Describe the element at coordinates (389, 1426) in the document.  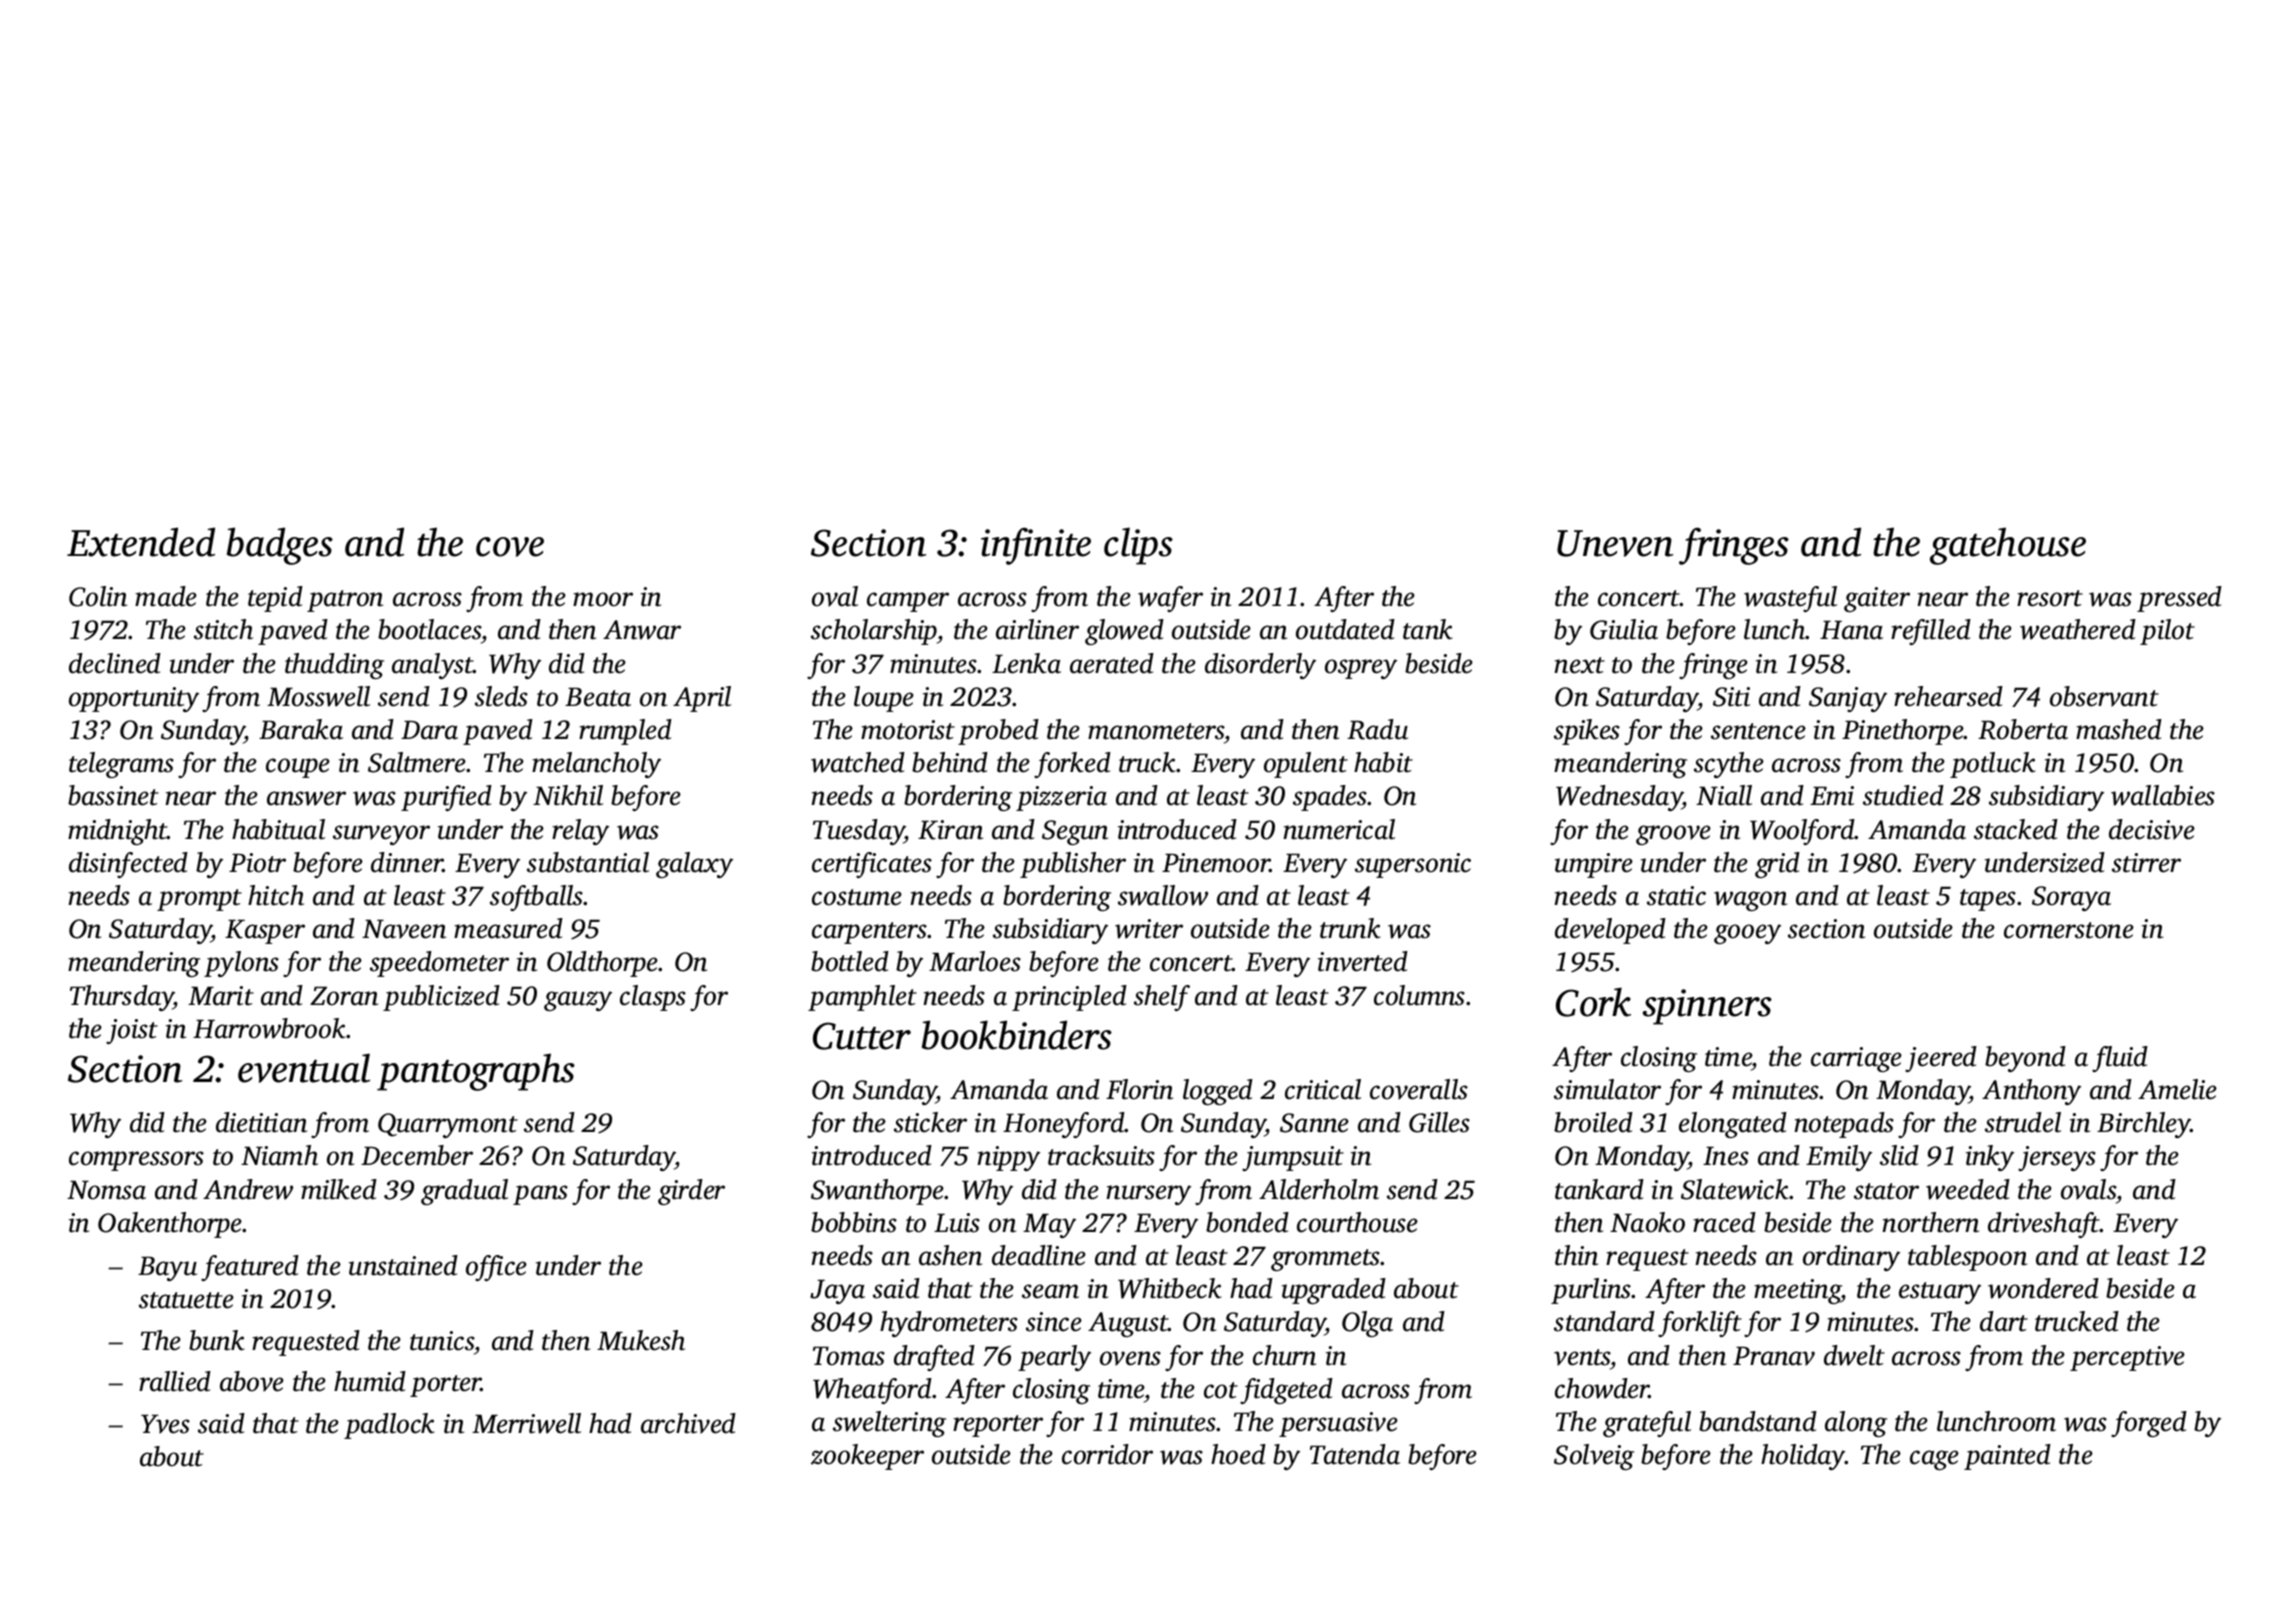
I see `padlock` at that location.
